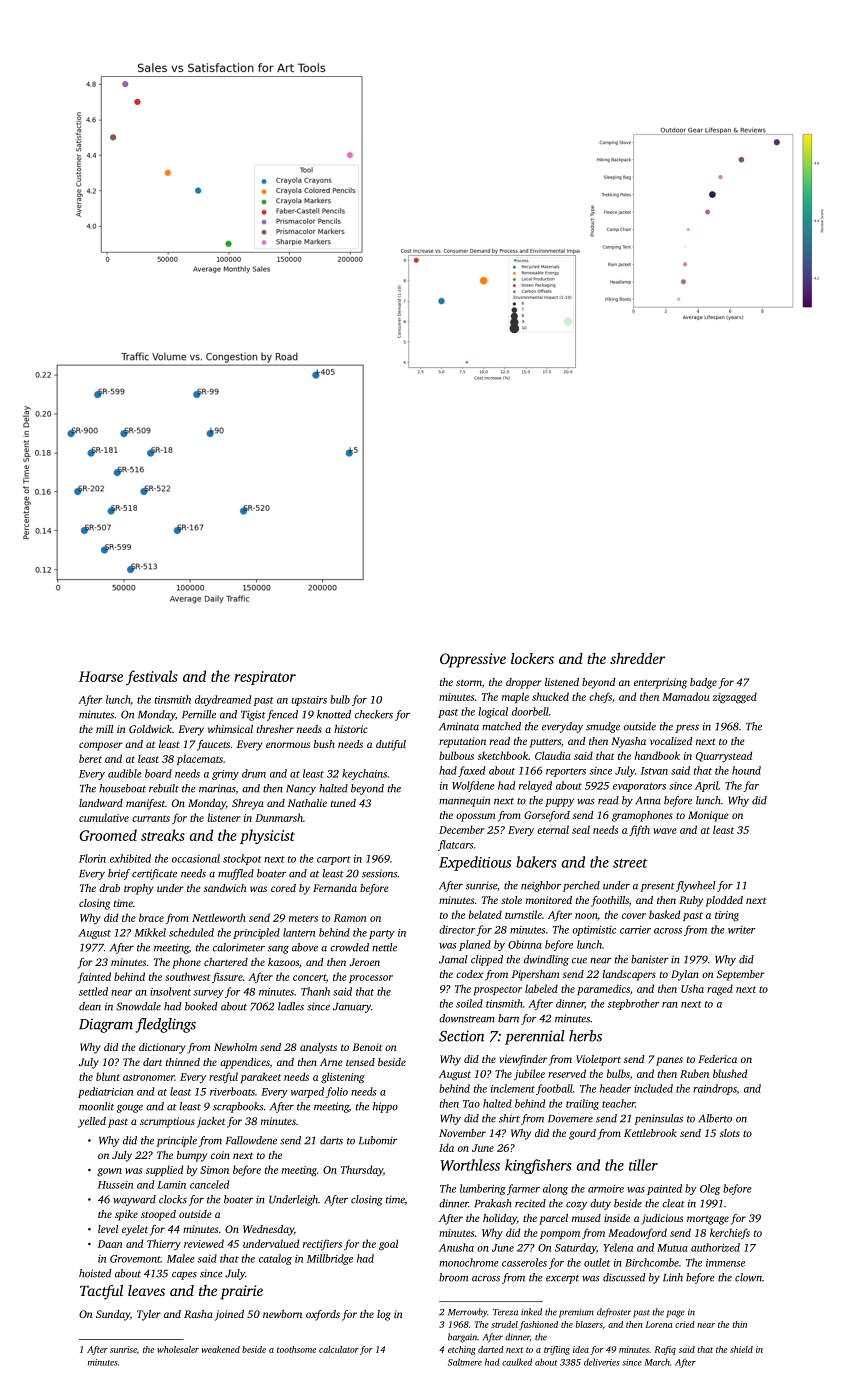 The width and height of the screenshot is (849, 1400). What do you see at coordinates (603, 727) in the screenshot?
I see `smudge` at bounding box center [603, 727].
